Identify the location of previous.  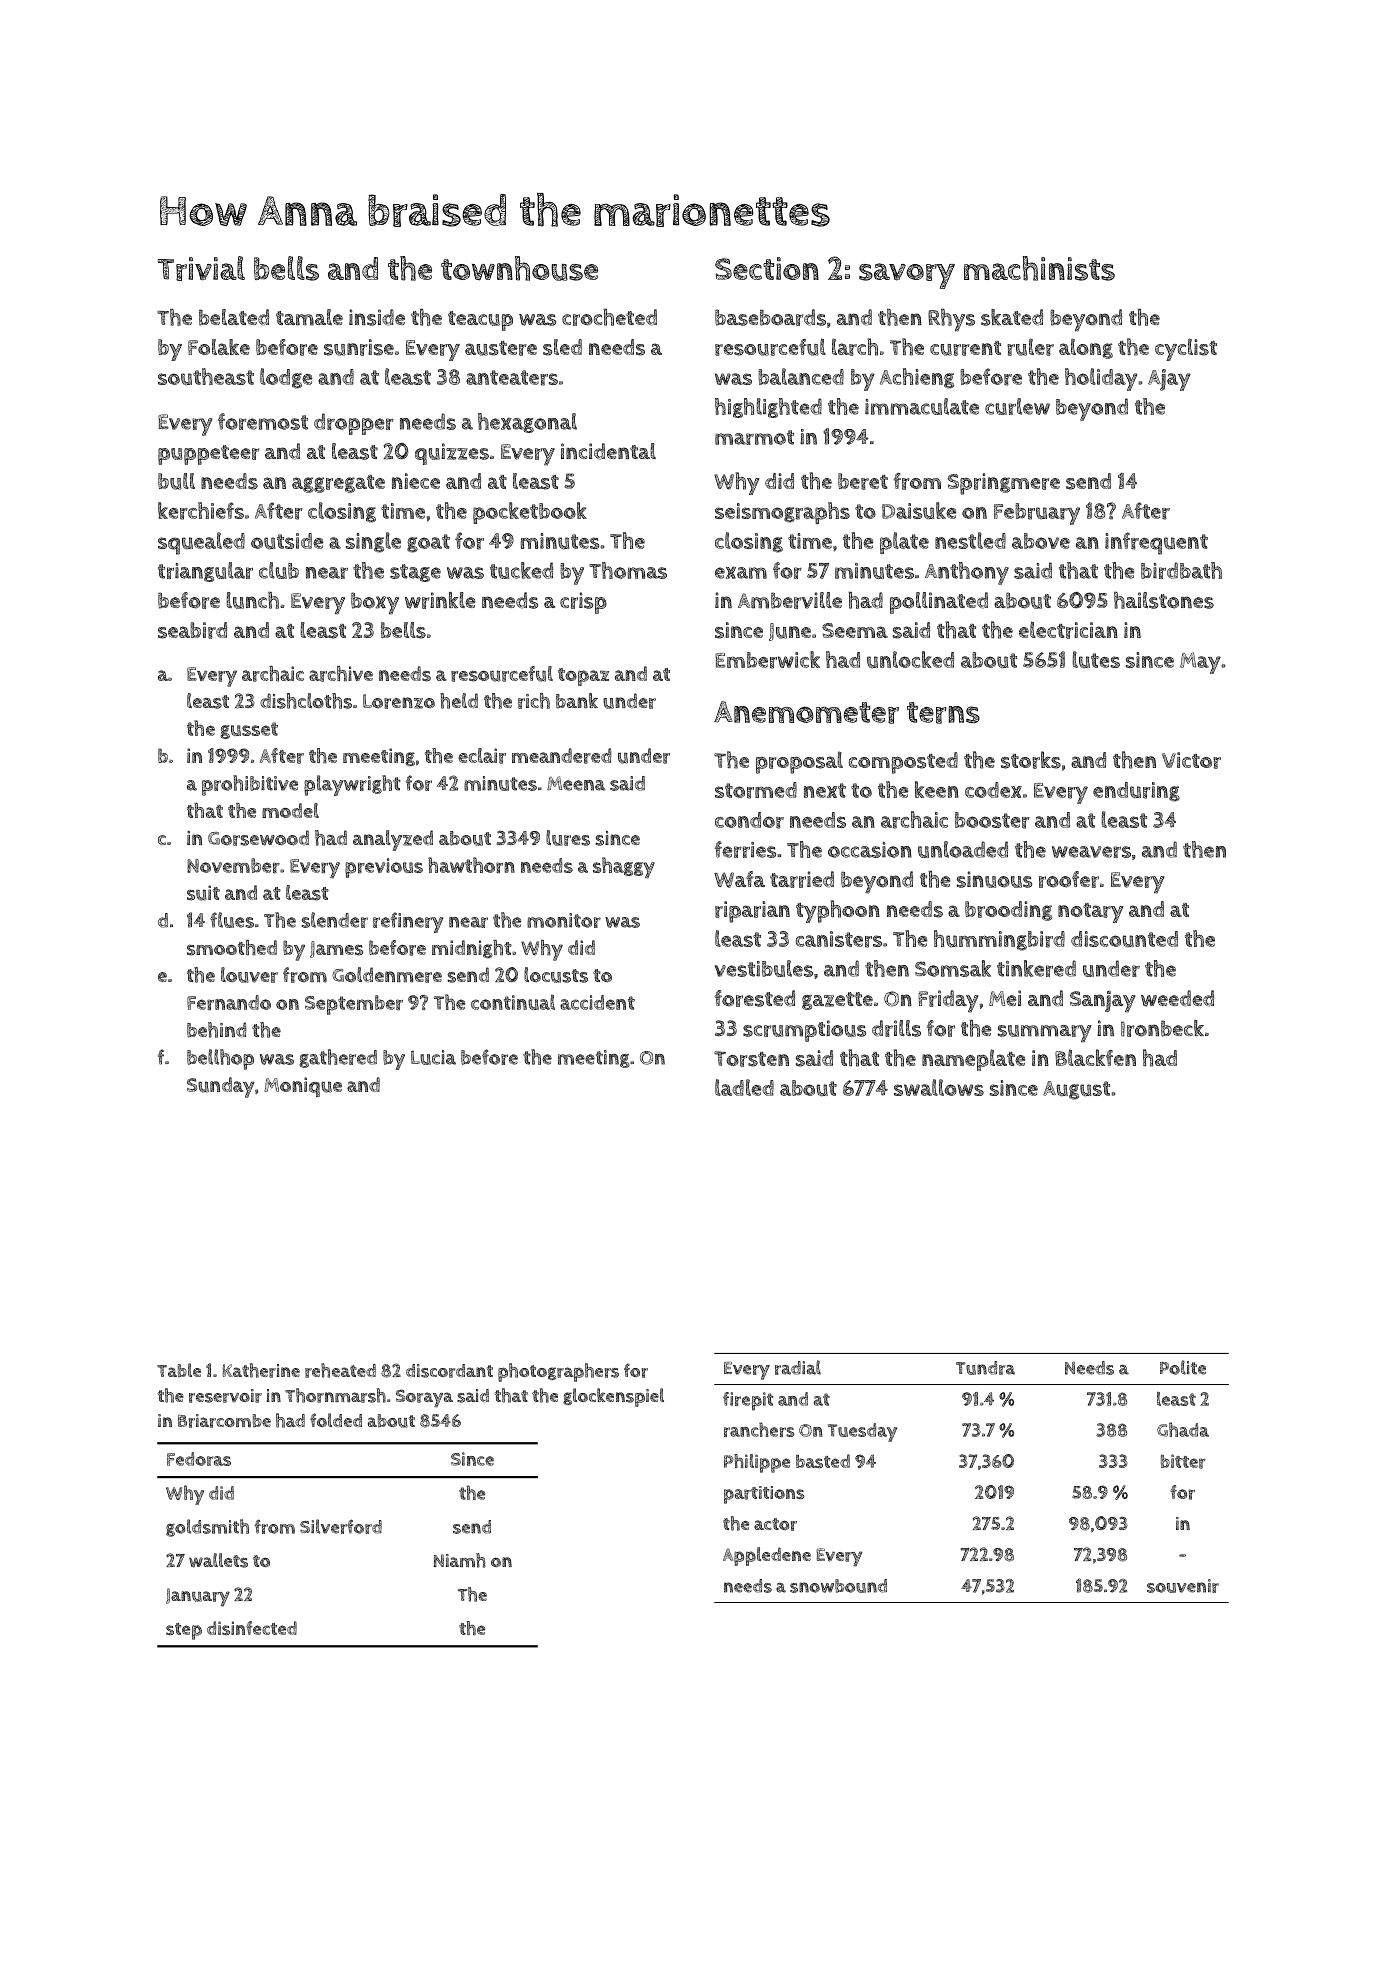
(384, 868).
